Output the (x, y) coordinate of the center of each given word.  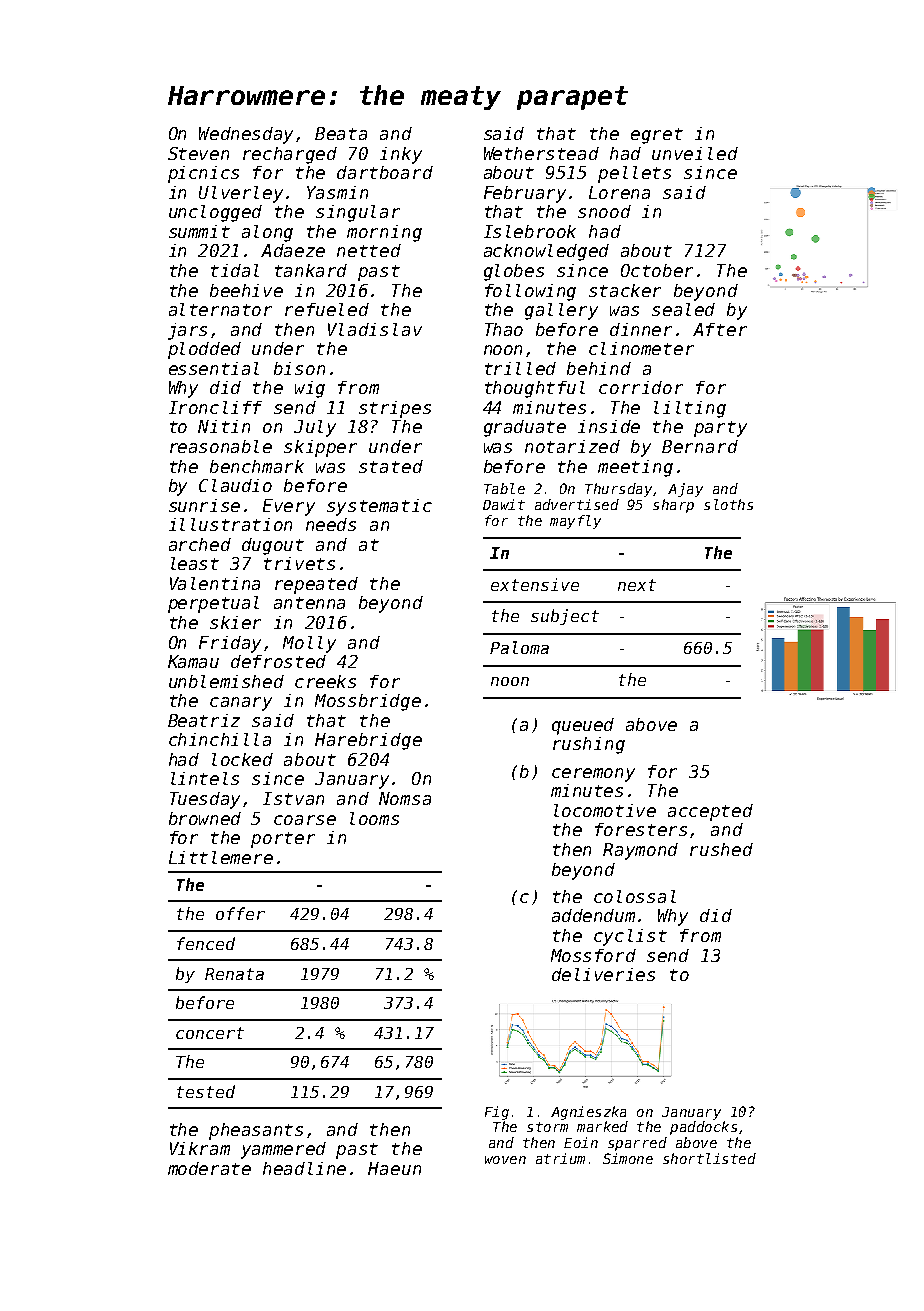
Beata (341, 133)
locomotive (605, 810)
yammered (283, 1150)
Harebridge (368, 741)
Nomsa (405, 798)
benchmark (257, 466)
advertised (577, 504)
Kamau (193, 661)
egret (657, 136)
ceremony (593, 775)
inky (401, 155)
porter (283, 840)
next (637, 585)
